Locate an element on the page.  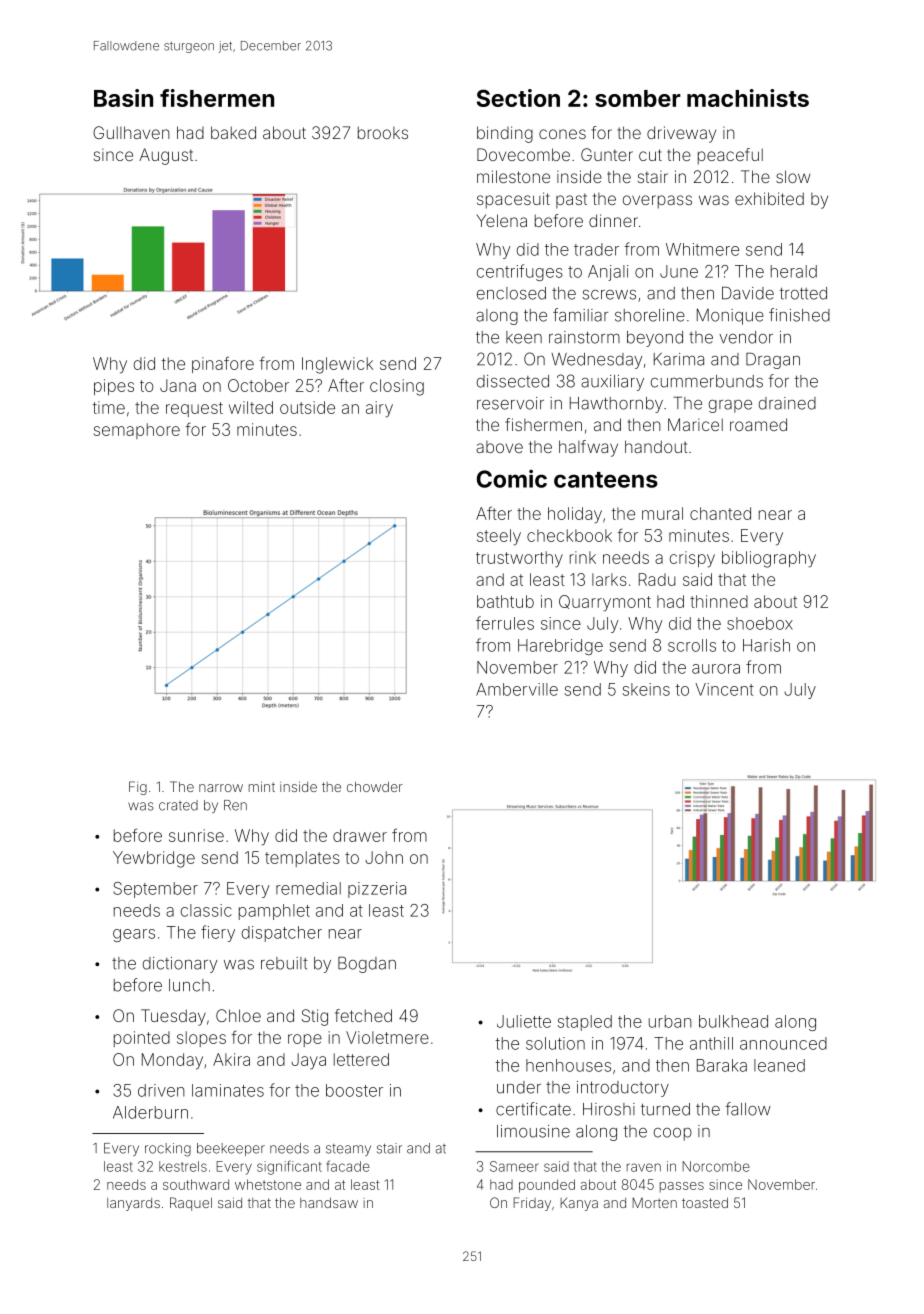
Sameer is located at coordinates (514, 1166).
